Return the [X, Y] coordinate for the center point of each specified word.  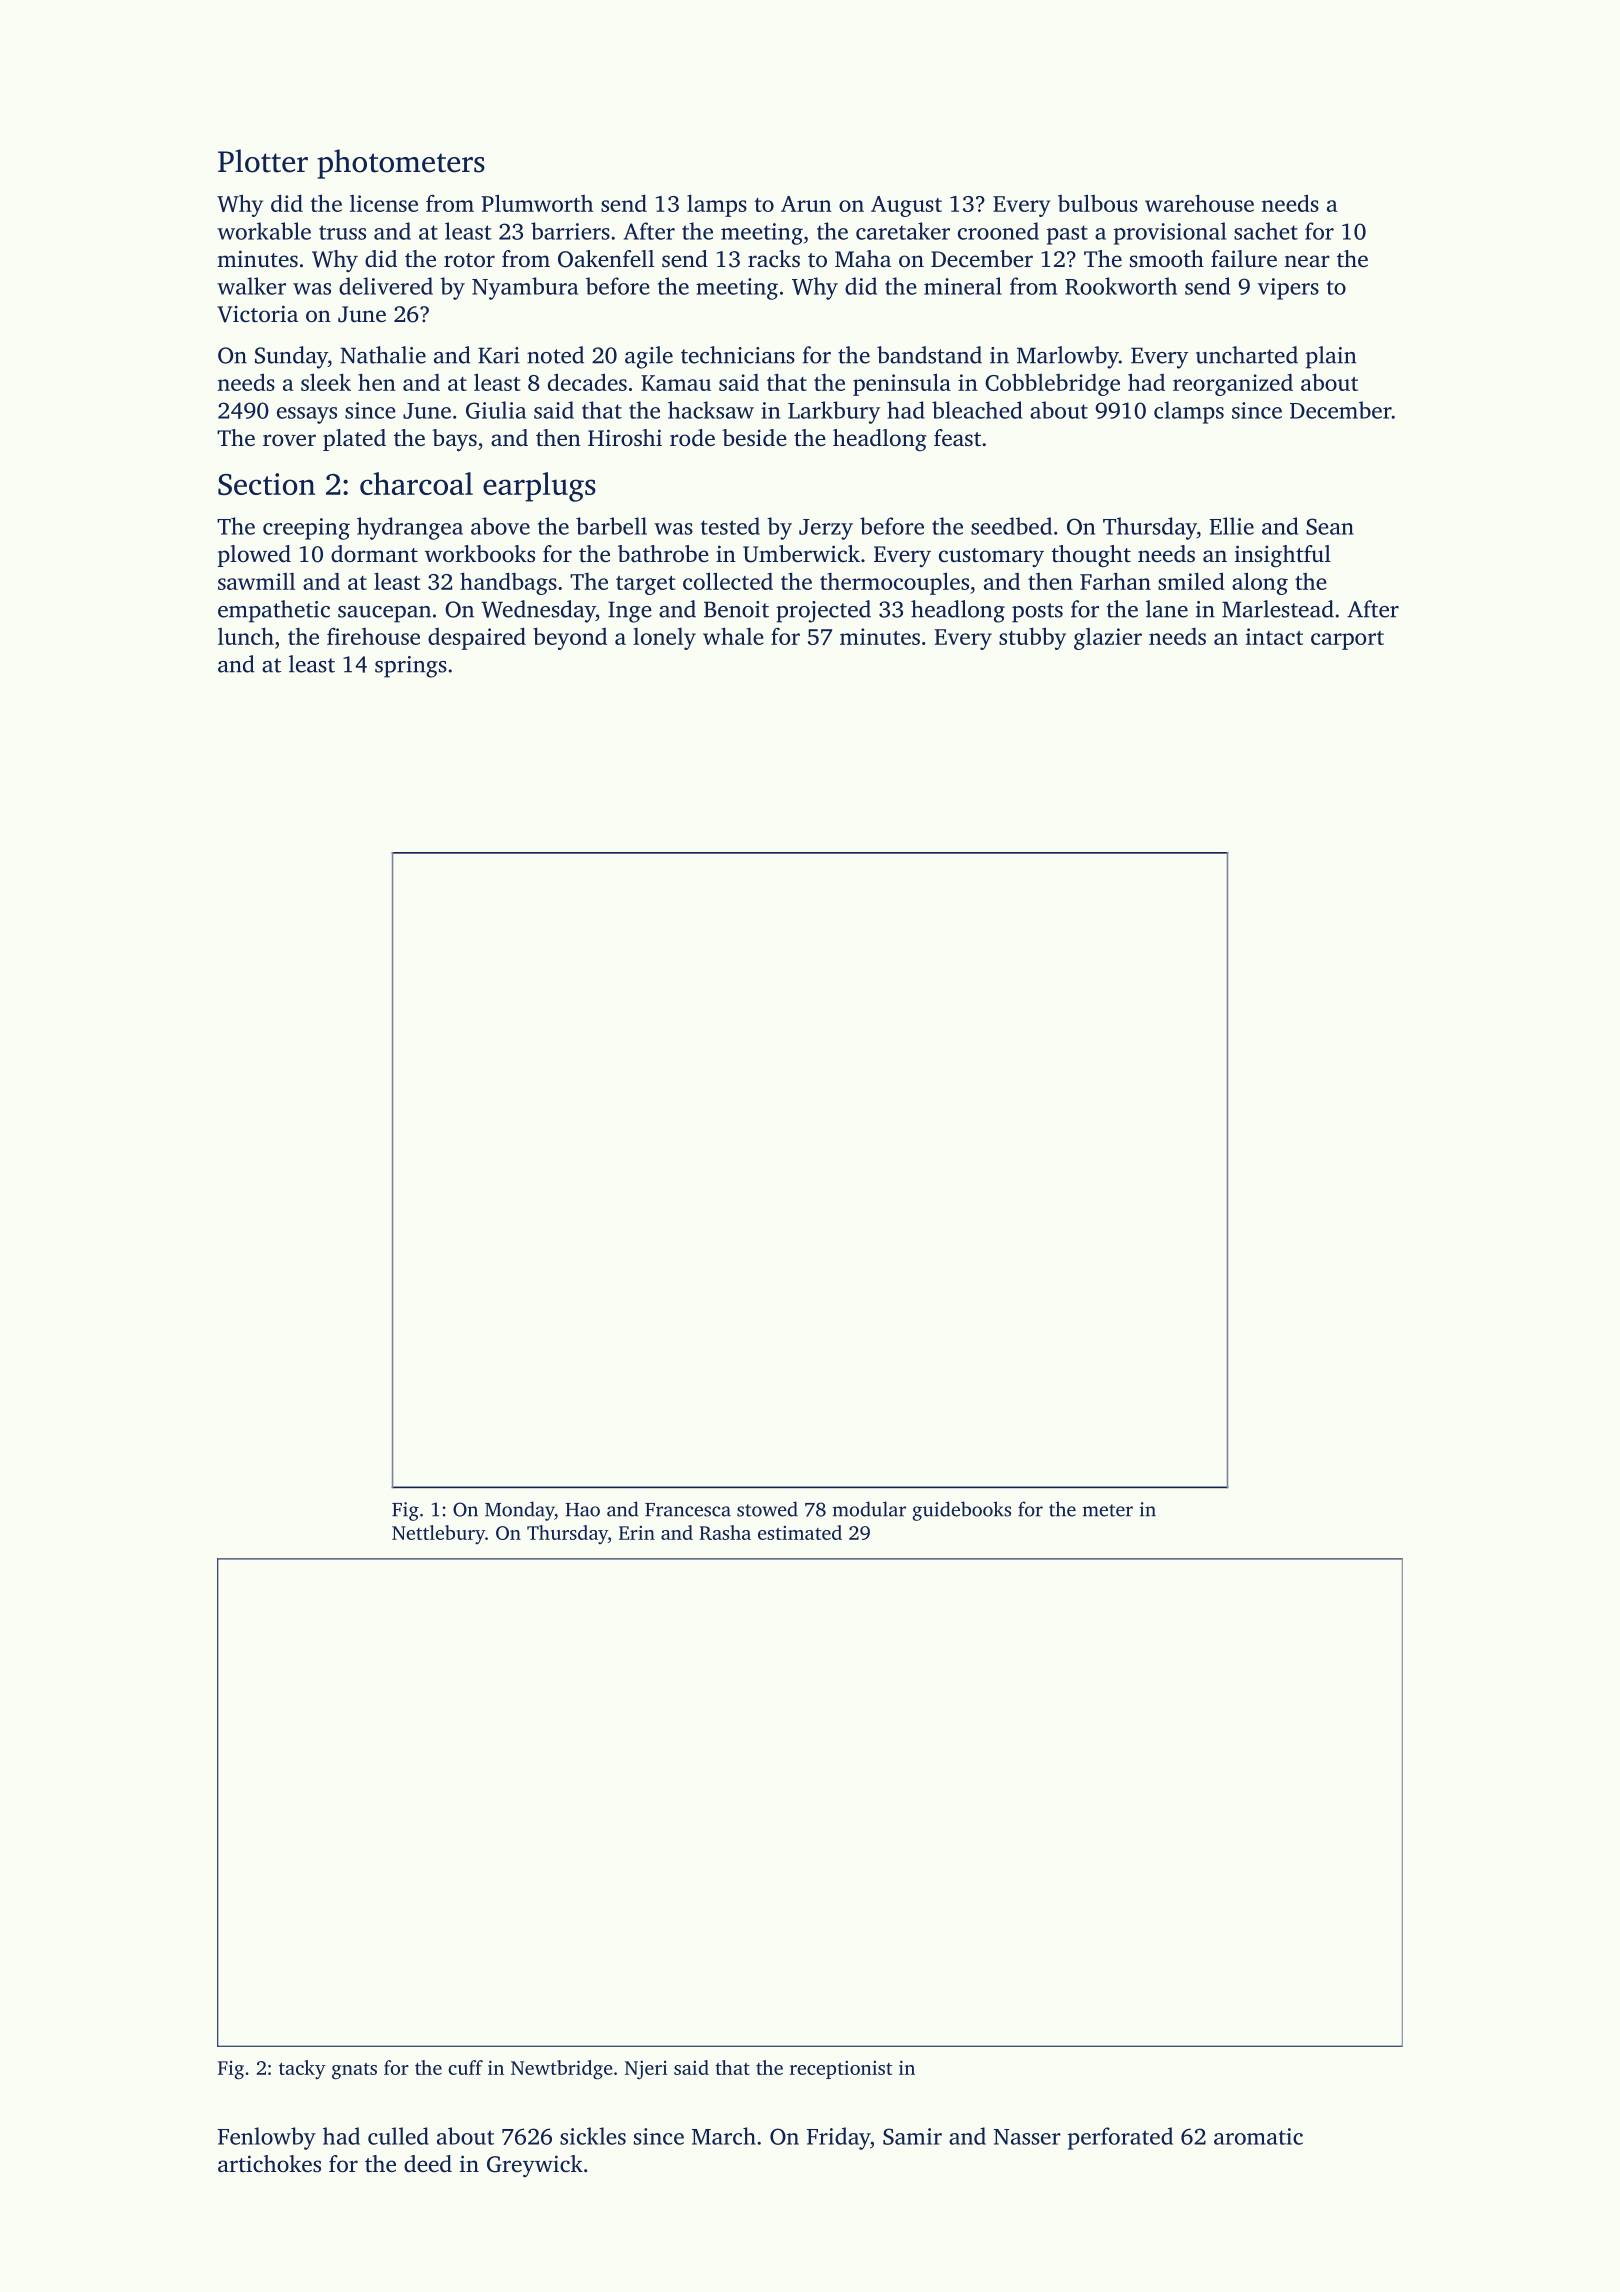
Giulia [496, 410]
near [1307, 261]
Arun [806, 204]
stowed [767, 1509]
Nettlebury [438, 1534]
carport [1347, 640]
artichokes [269, 2164]
